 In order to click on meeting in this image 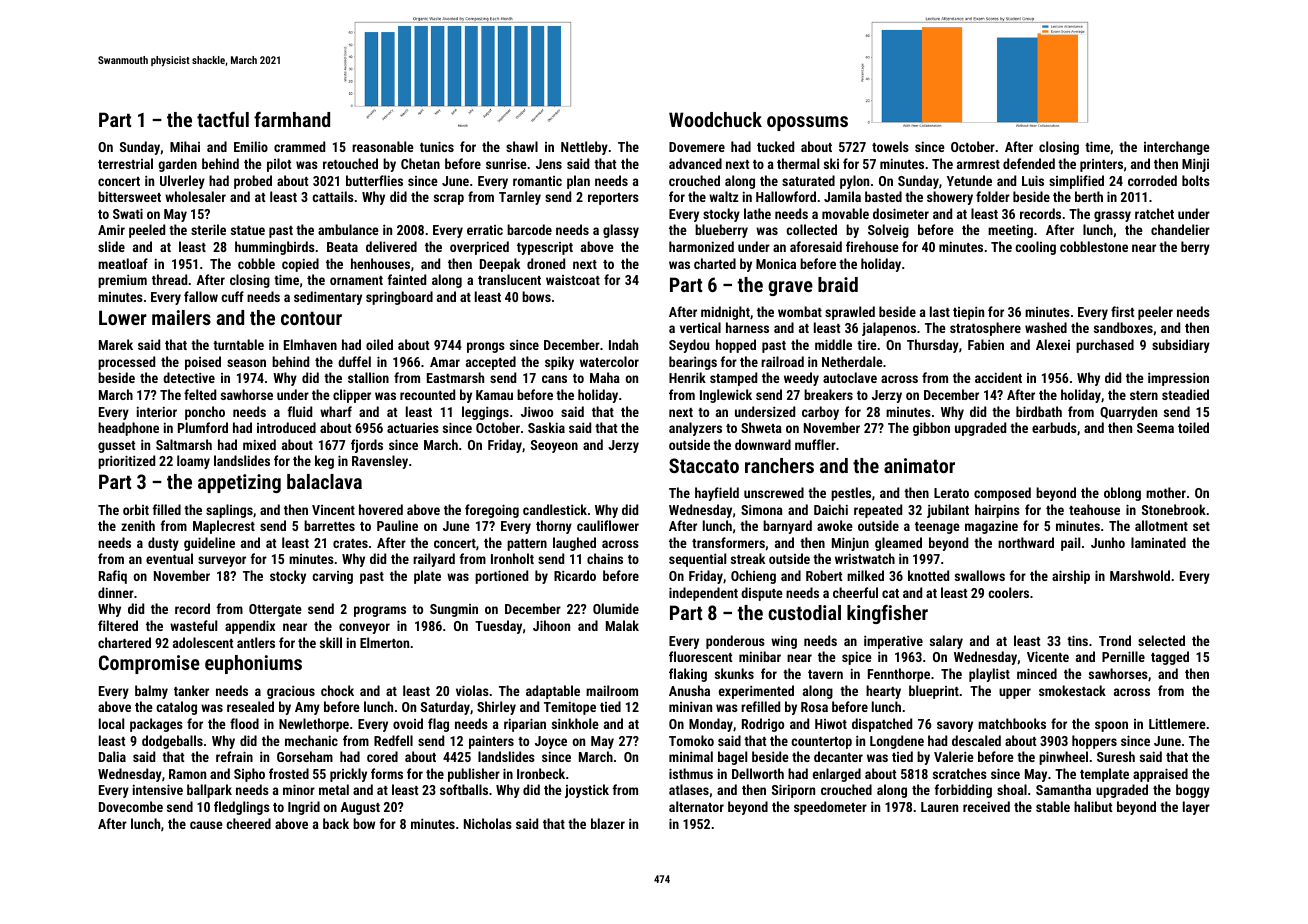, I will do `click(1010, 231)`.
